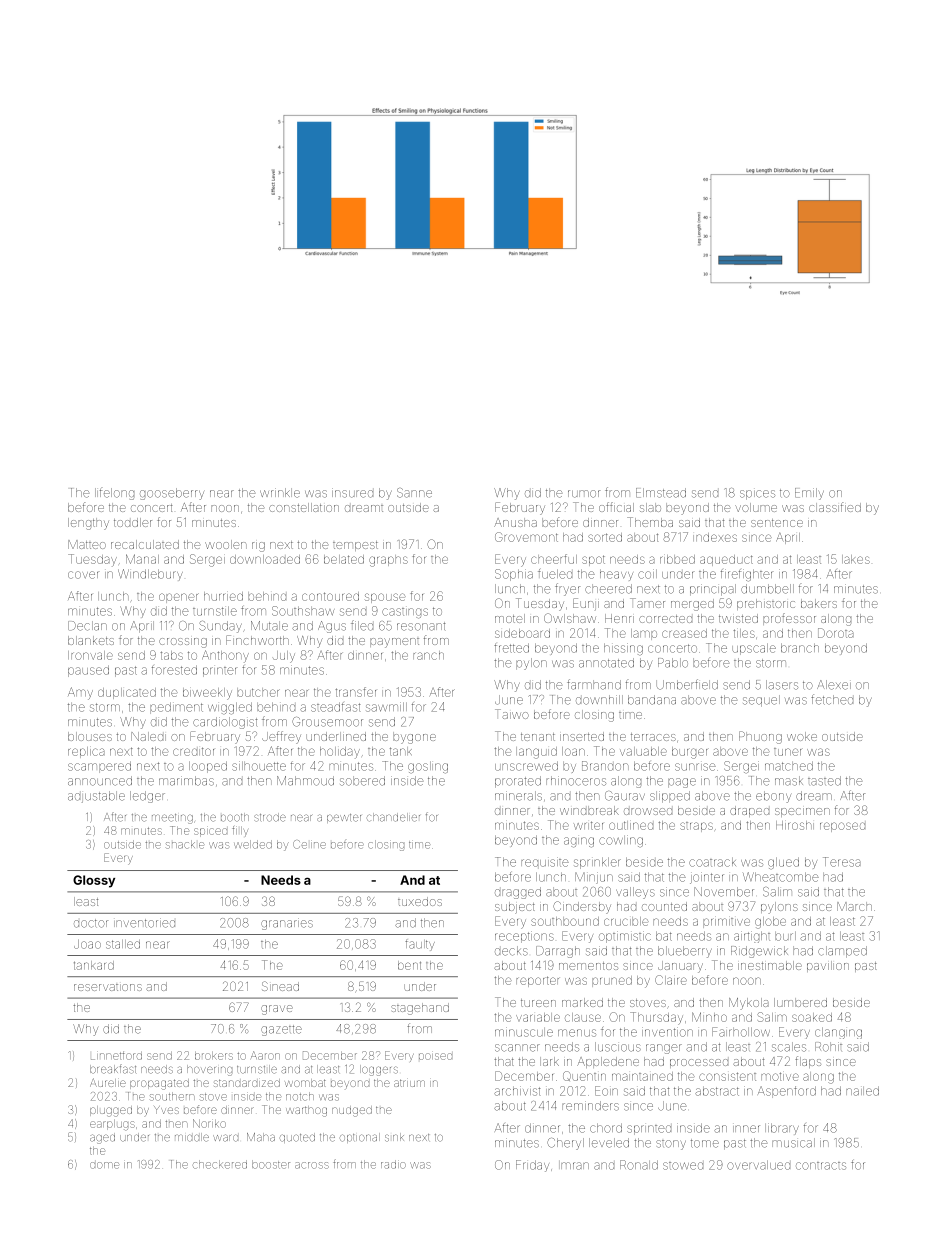 This screenshot has width=952, height=1233. Describe the element at coordinates (104, 1165) in the screenshot. I see `dome` at that location.
